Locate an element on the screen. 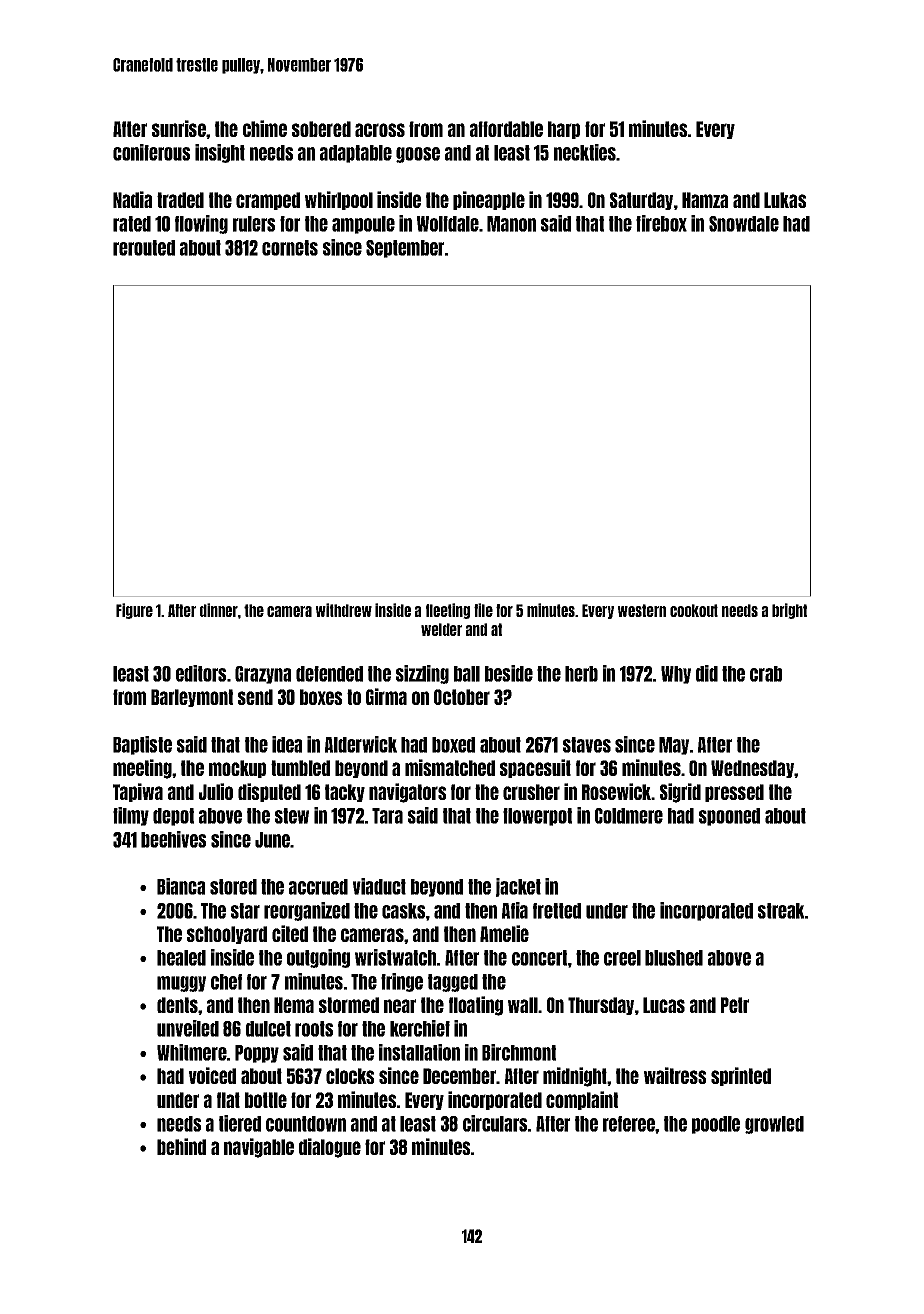  May is located at coordinates (674, 746).
